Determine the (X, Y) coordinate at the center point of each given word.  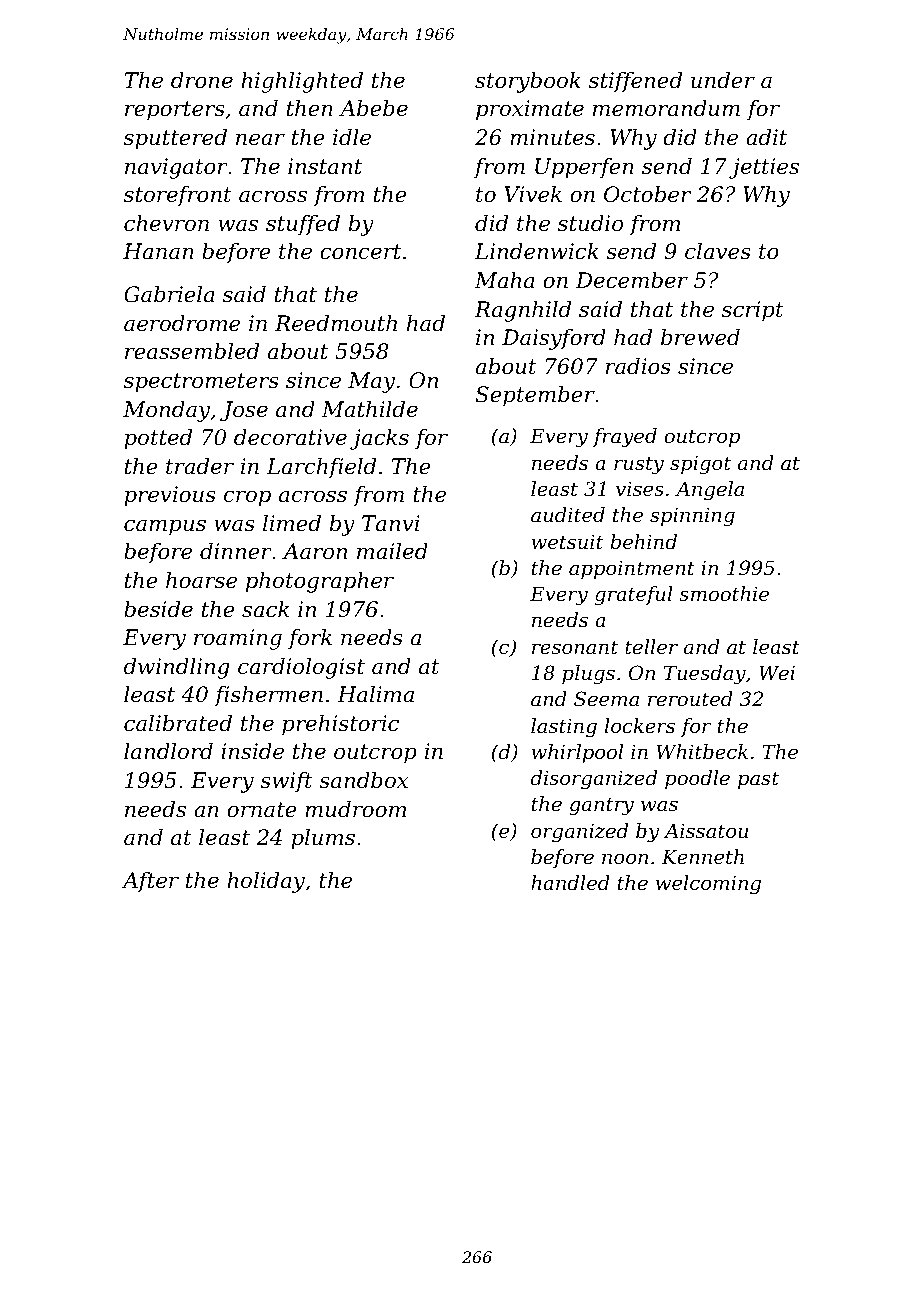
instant (325, 166)
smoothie (724, 594)
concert (360, 252)
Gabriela (169, 294)
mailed (392, 551)
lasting (564, 728)
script (753, 311)
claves (718, 251)
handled (570, 883)
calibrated (178, 723)
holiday (266, 882)
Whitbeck (702, 752)
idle (352, 137)
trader (200, 466)
